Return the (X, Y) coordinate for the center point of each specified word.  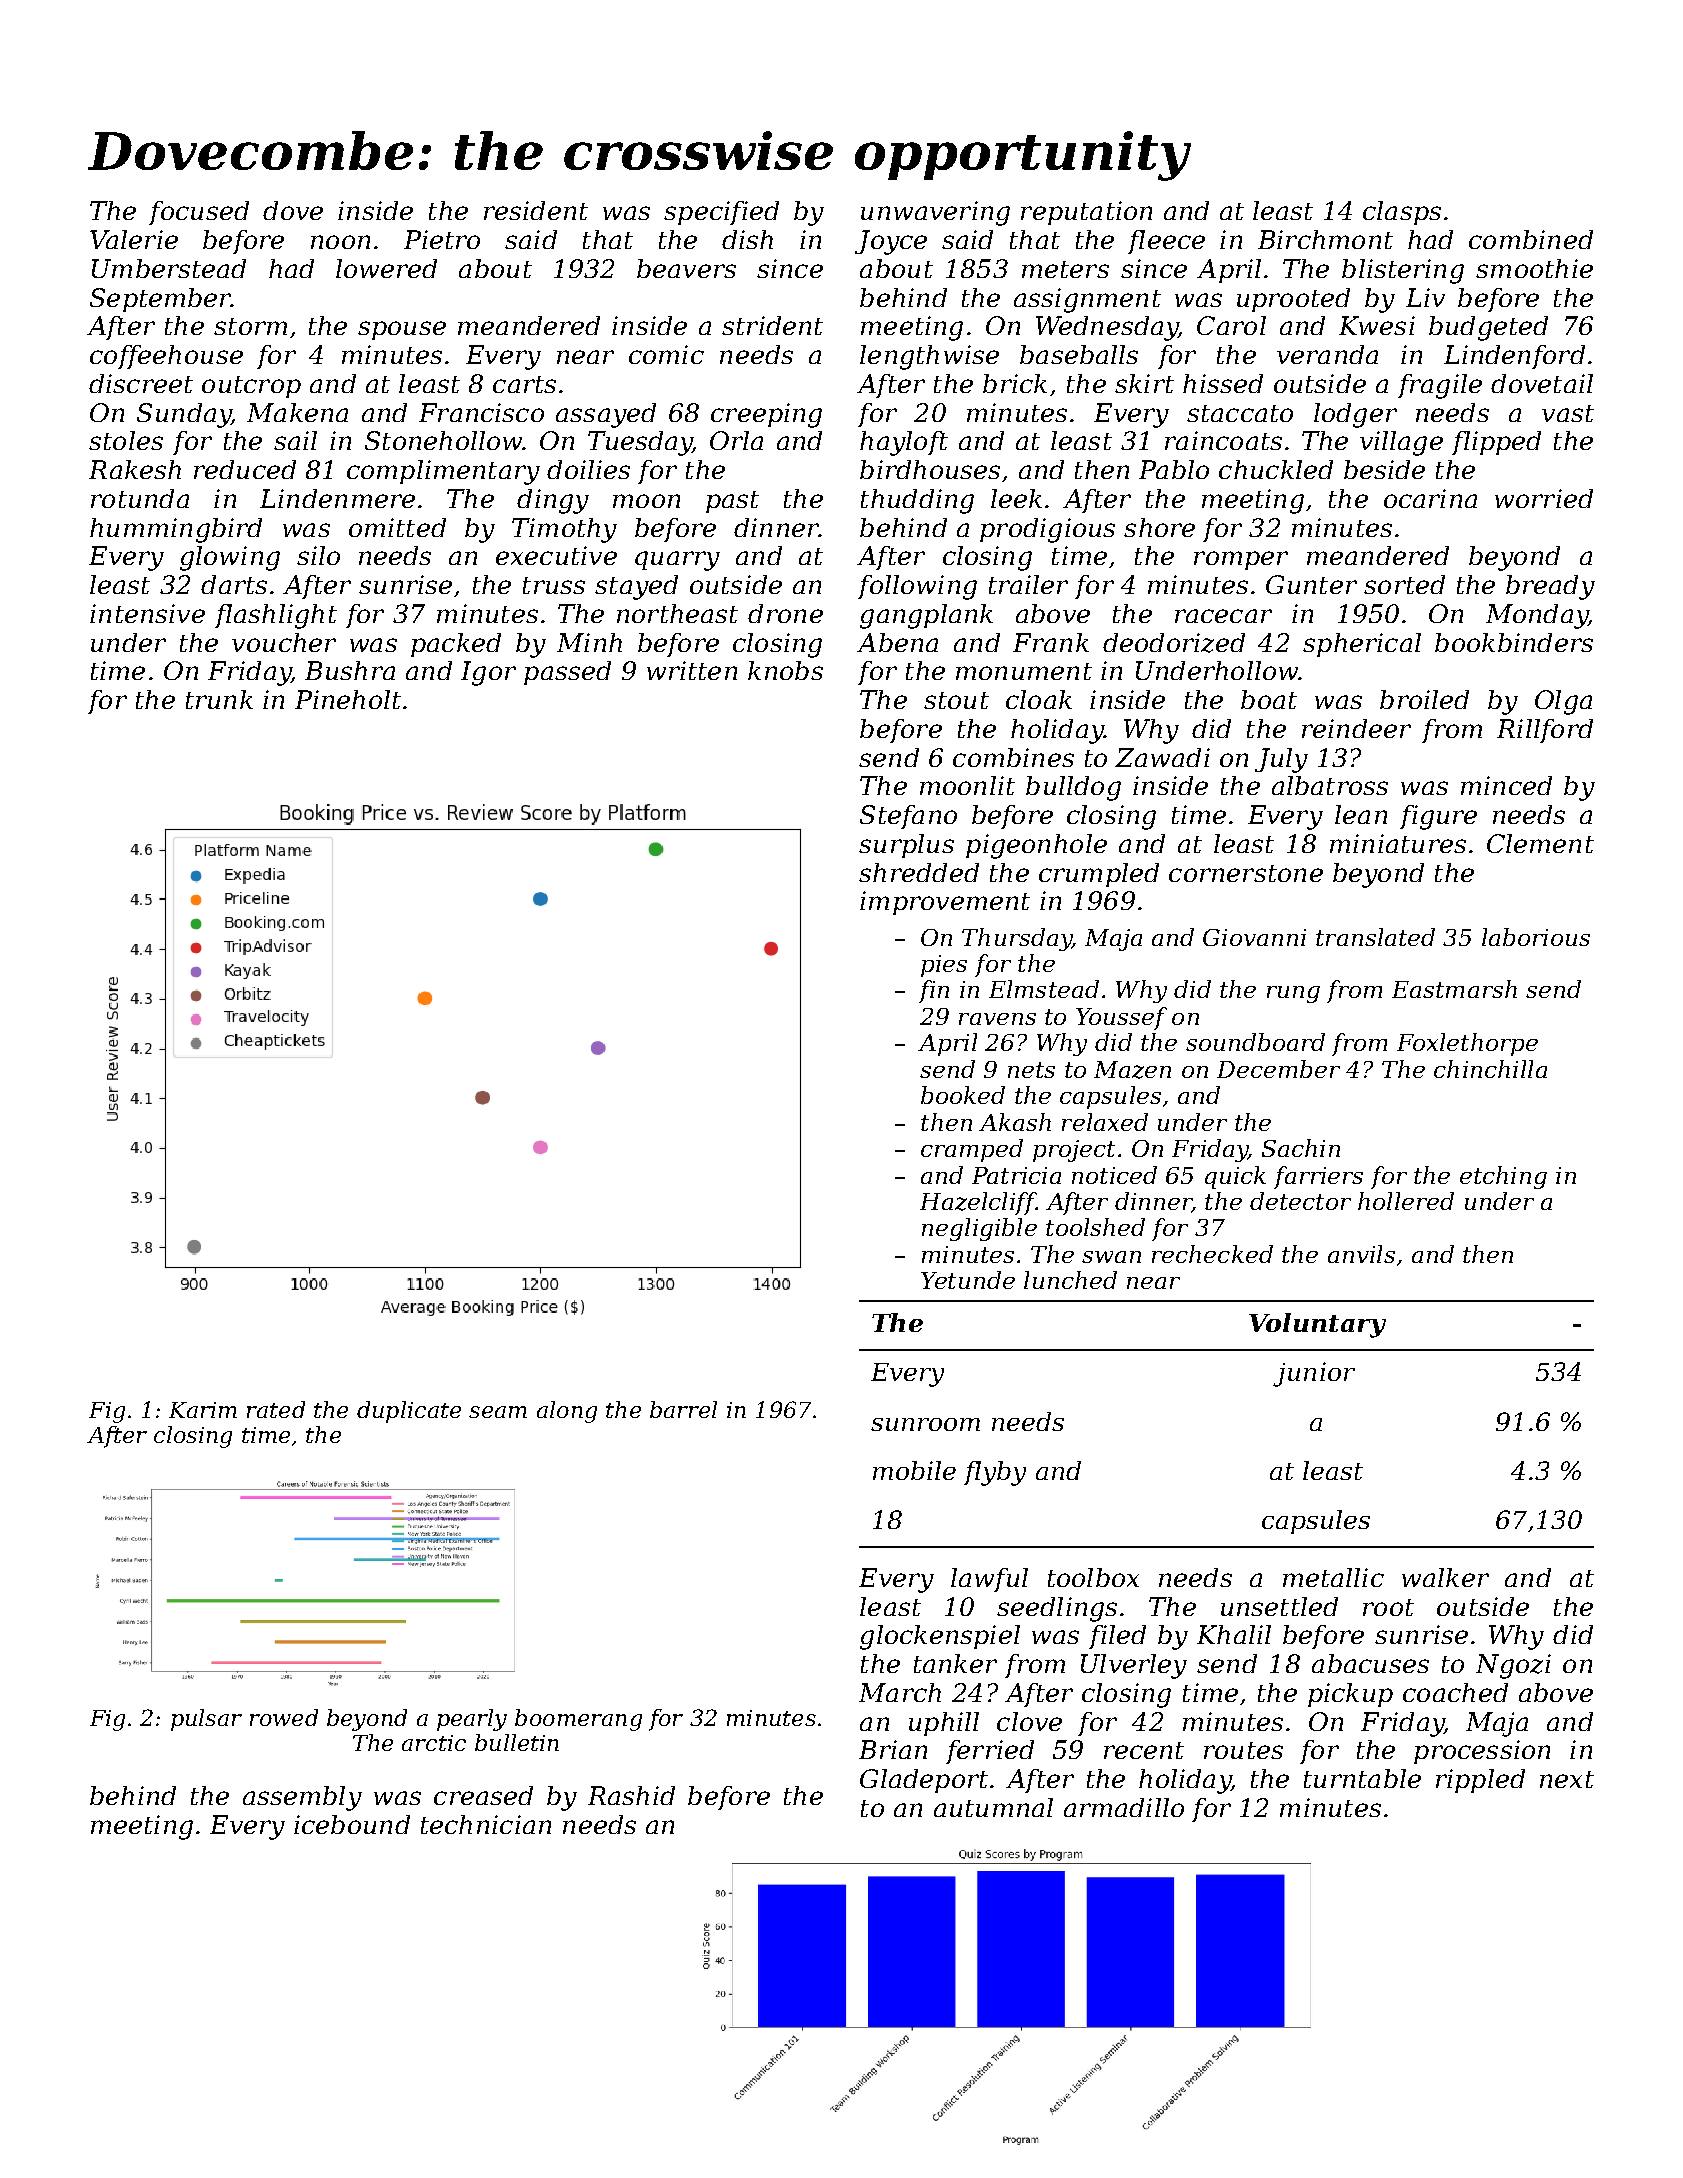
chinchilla (1490, 1069)
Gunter (1311, 584)
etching (1503, 1177)
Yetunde (968, 1280)
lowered (386, 268)
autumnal (993, 1807)
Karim (203, 1410)
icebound (352, 1824)
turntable (1362, 1778)
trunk (219, 699)
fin (934, 991)
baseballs (1079, 354)
